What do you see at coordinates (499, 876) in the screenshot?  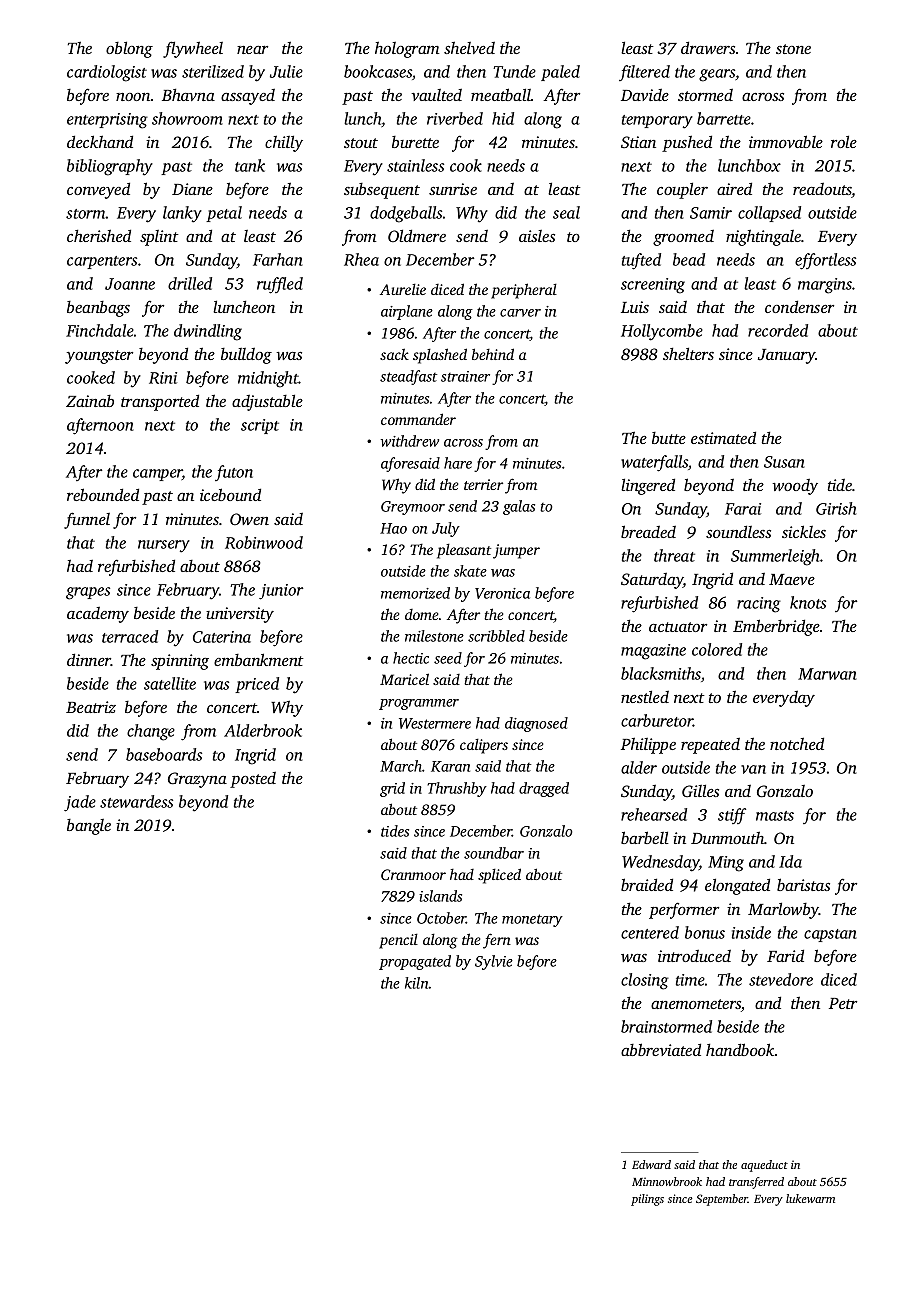 I see `spliced` at bounding box center [499, 876].
